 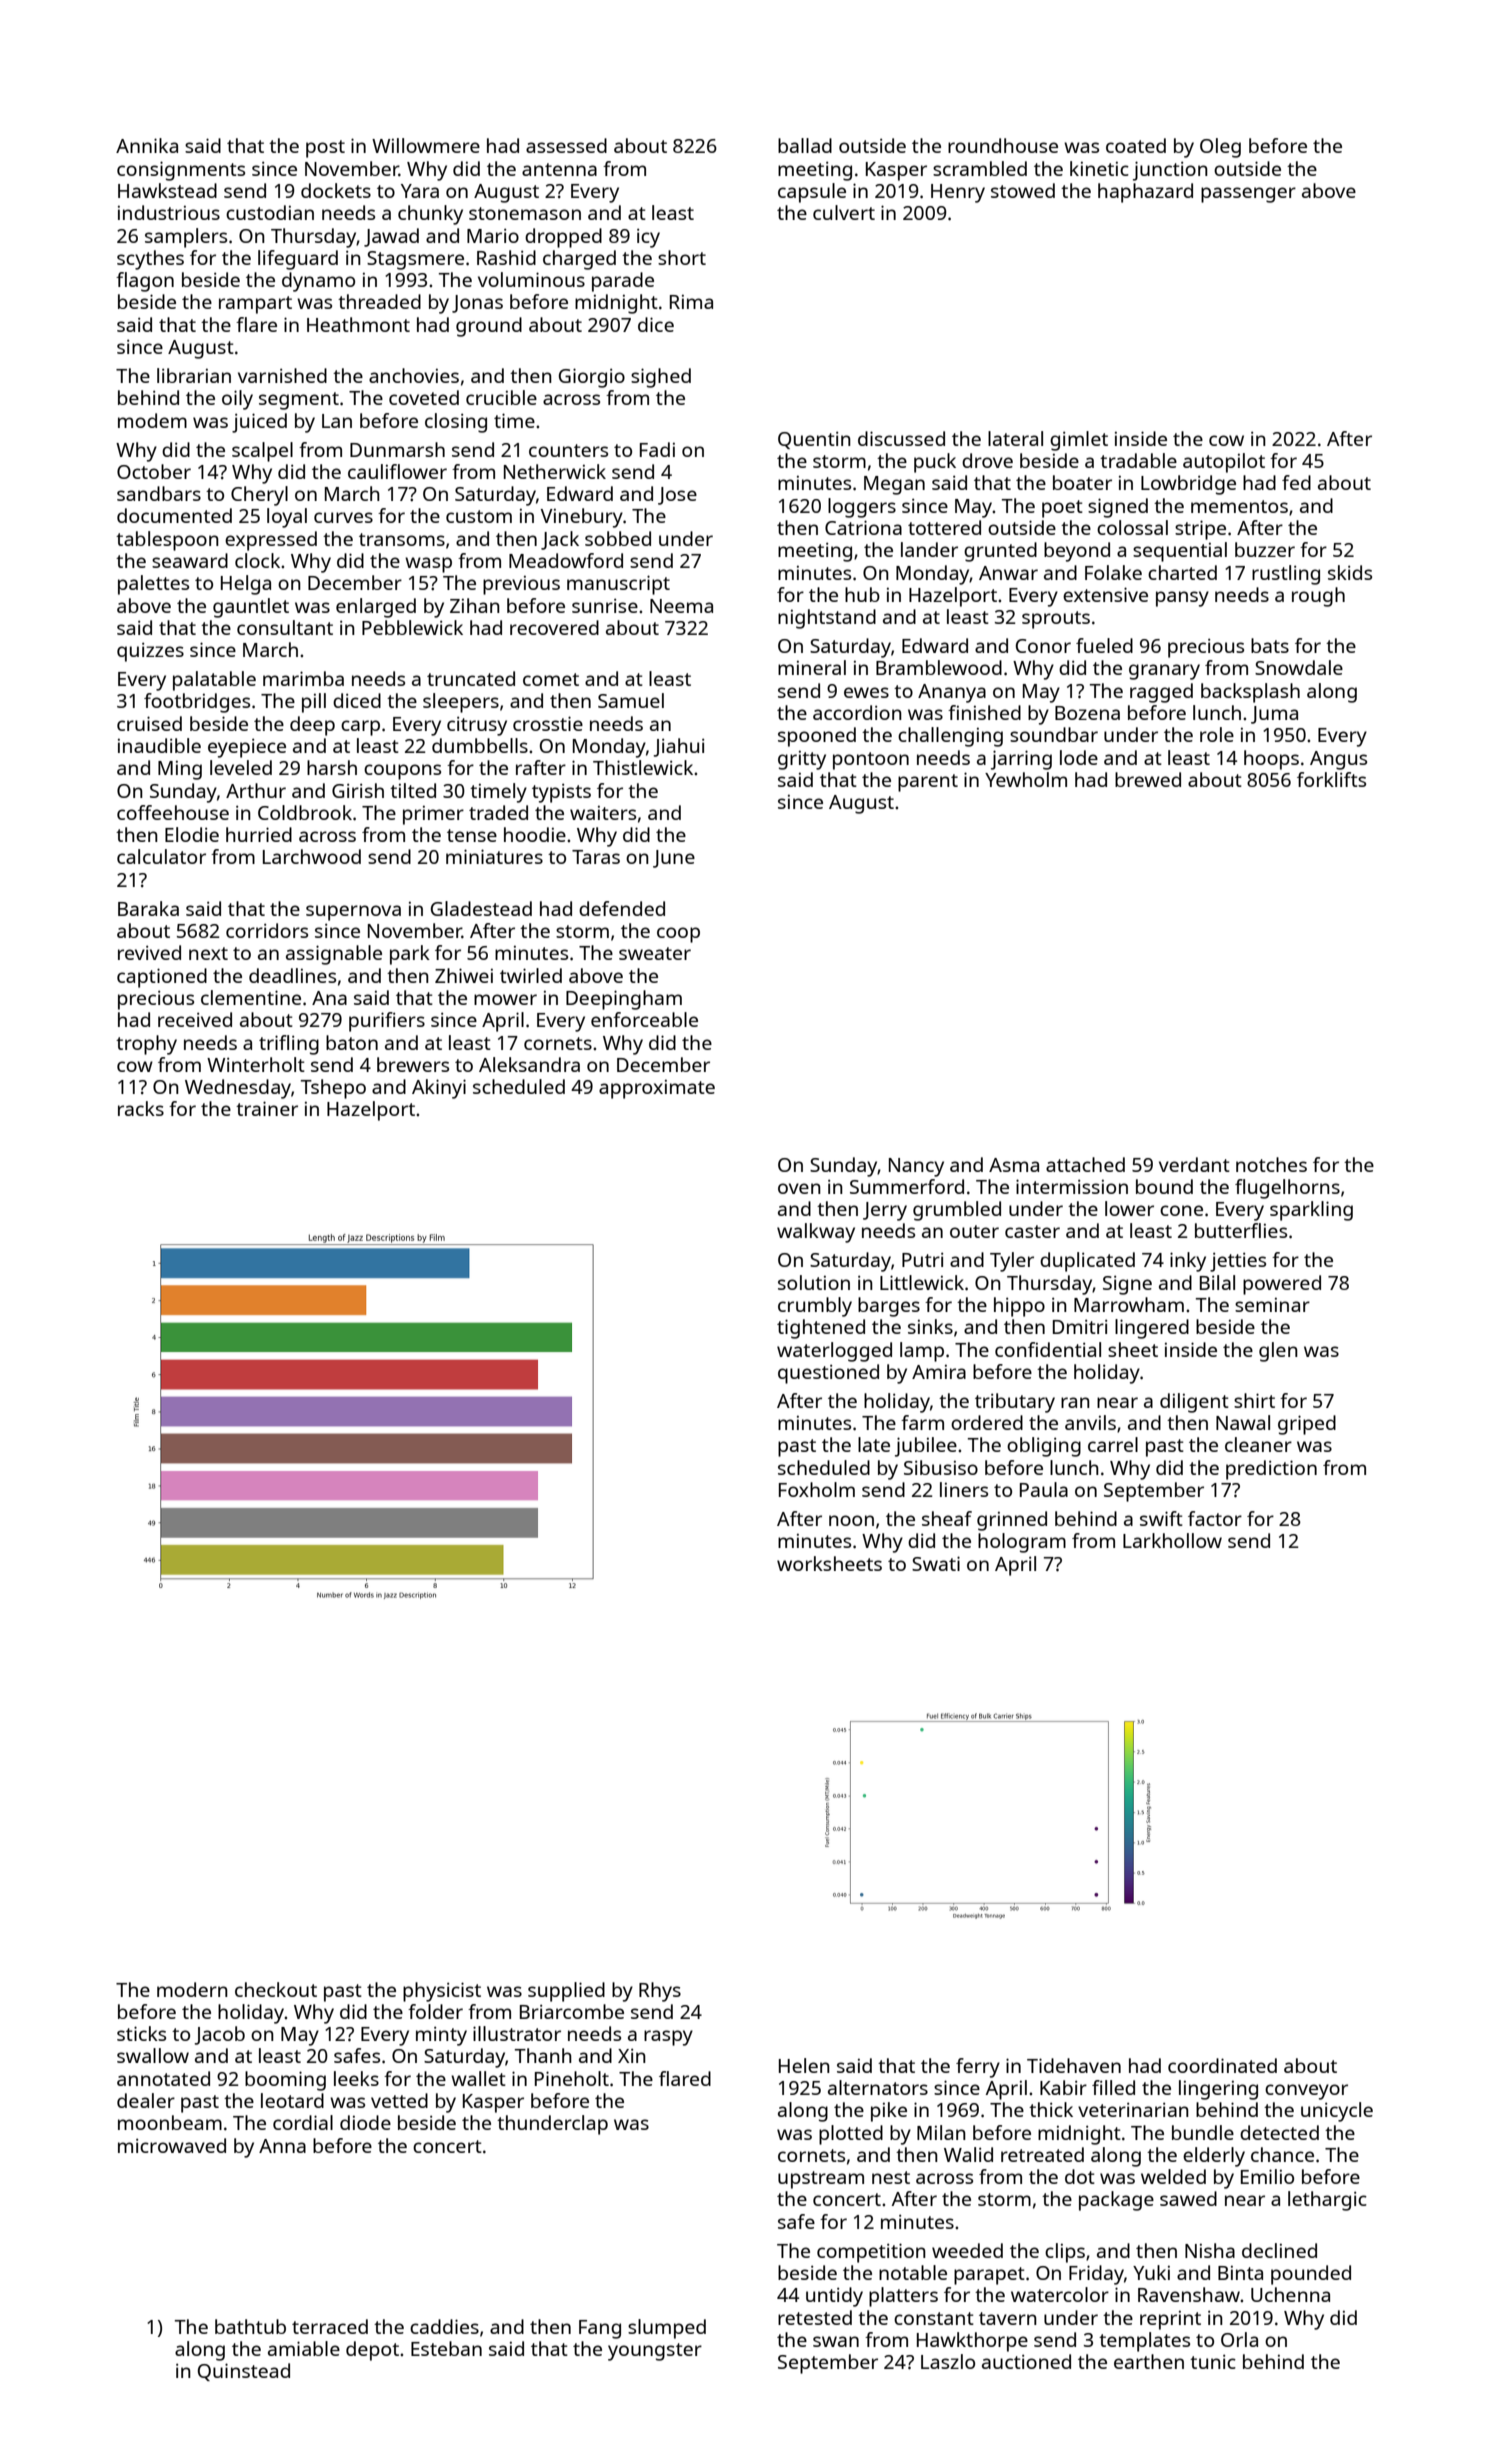 I want to click on youngster, so click(x=655, y=2352).
